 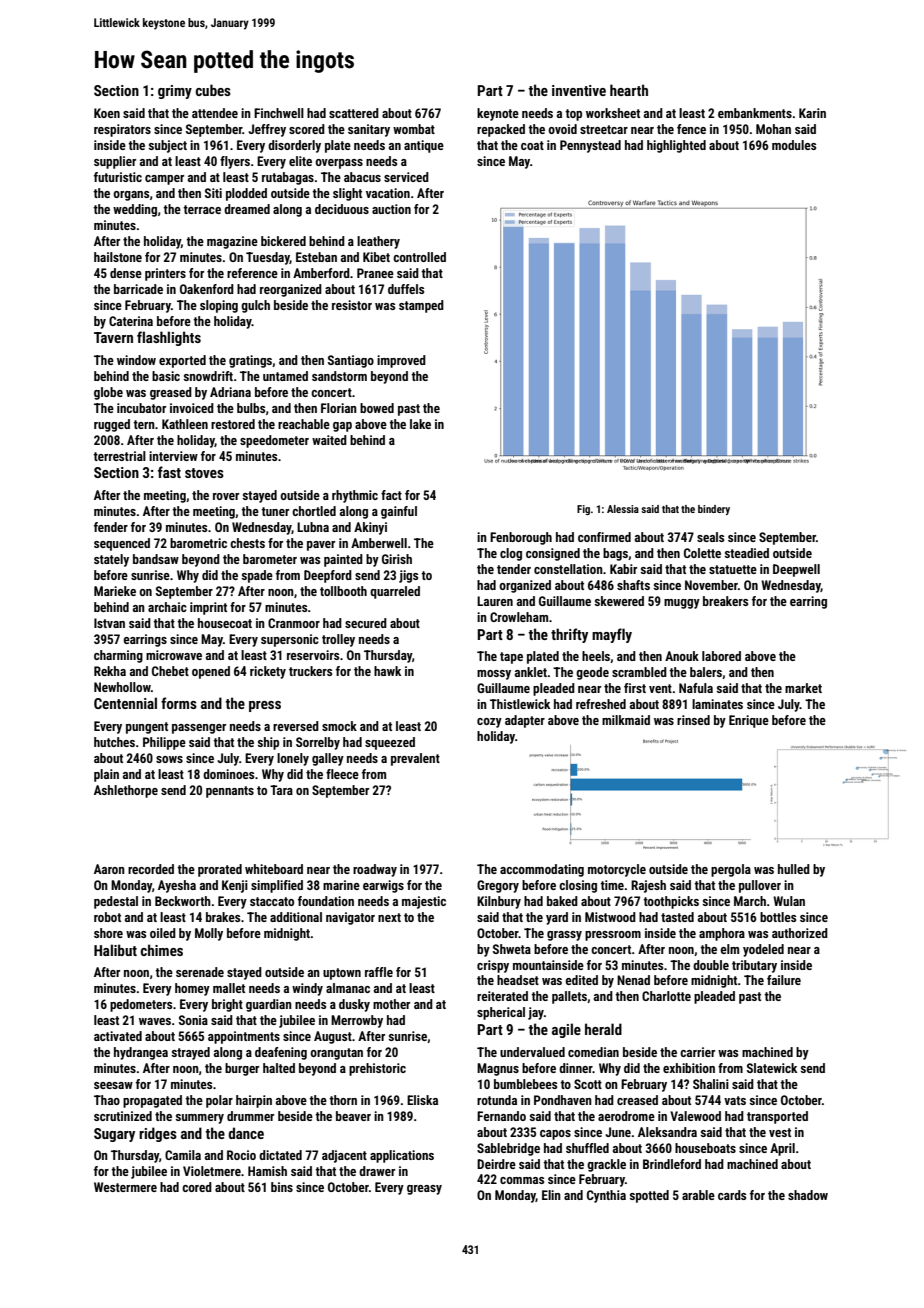 I want to click on Alessia, so click(x=623, y=509).
